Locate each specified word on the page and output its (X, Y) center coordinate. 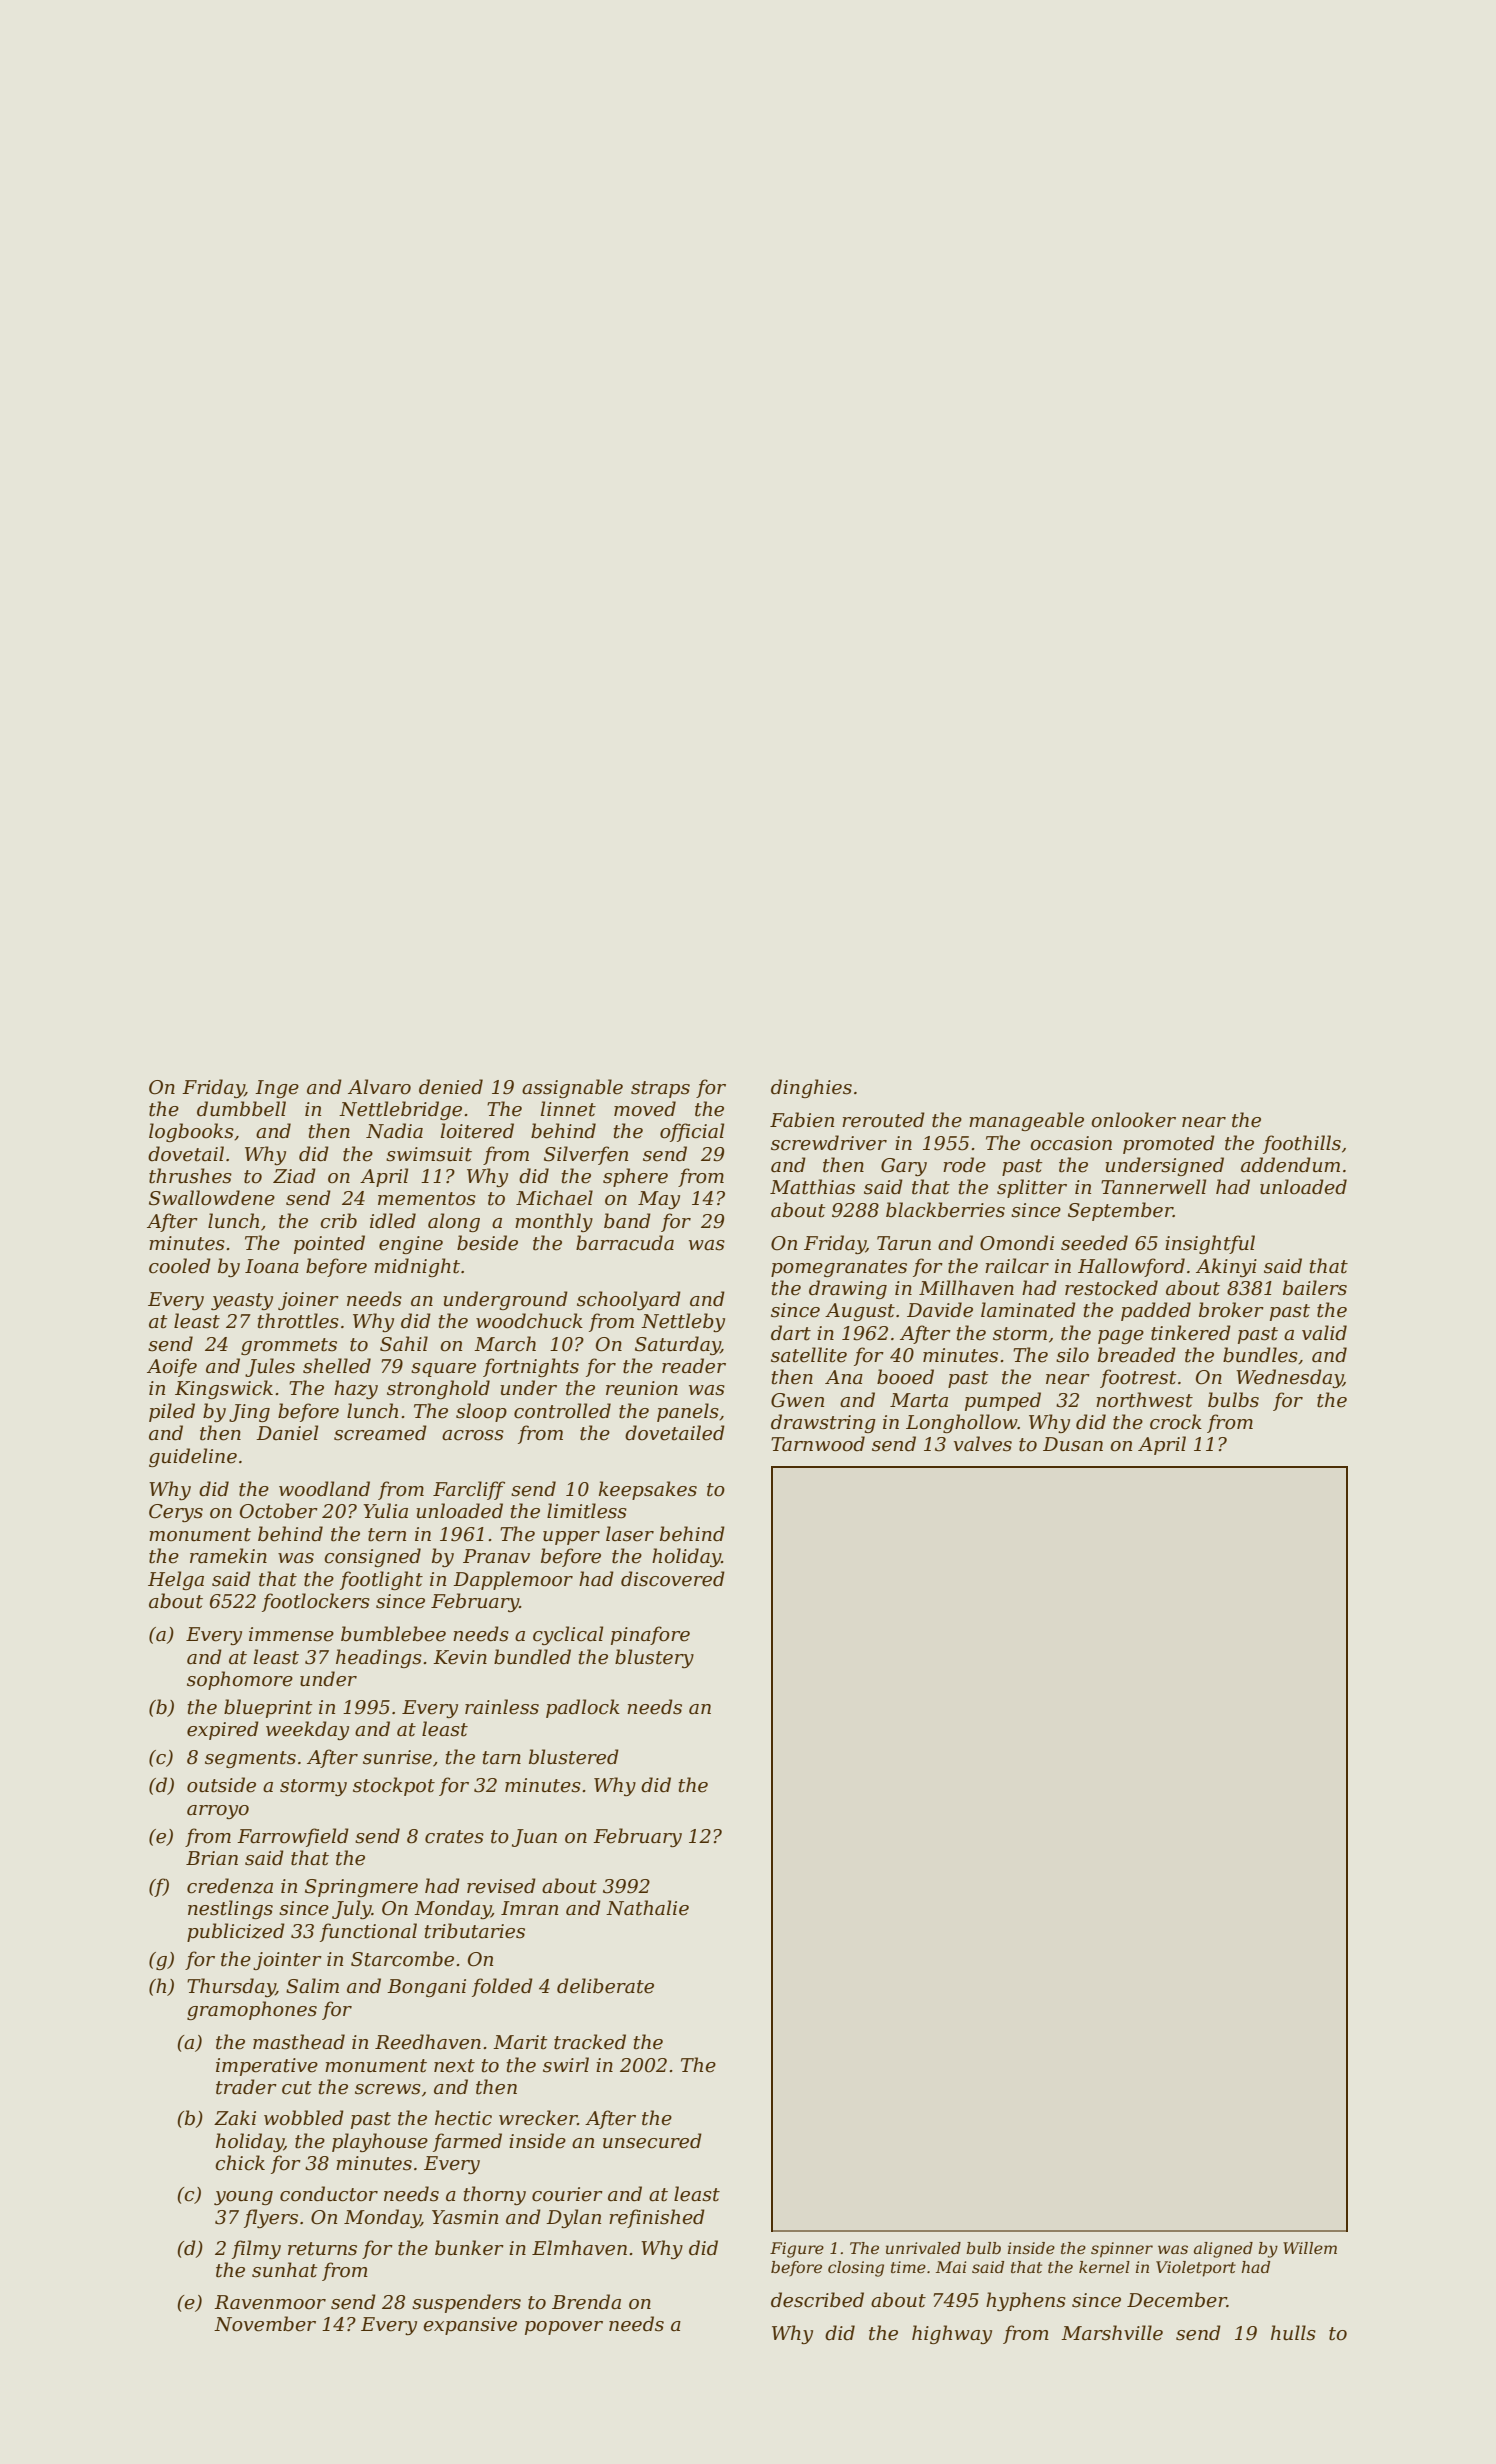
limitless (587, 1511)
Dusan (1073, 1444)
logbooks (191, 1132)
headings (379, 1658)
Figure (797, 2250)
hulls (1293, 2333)
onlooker (1133, 1120)
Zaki (235, 2118)
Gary (904, 1167)
